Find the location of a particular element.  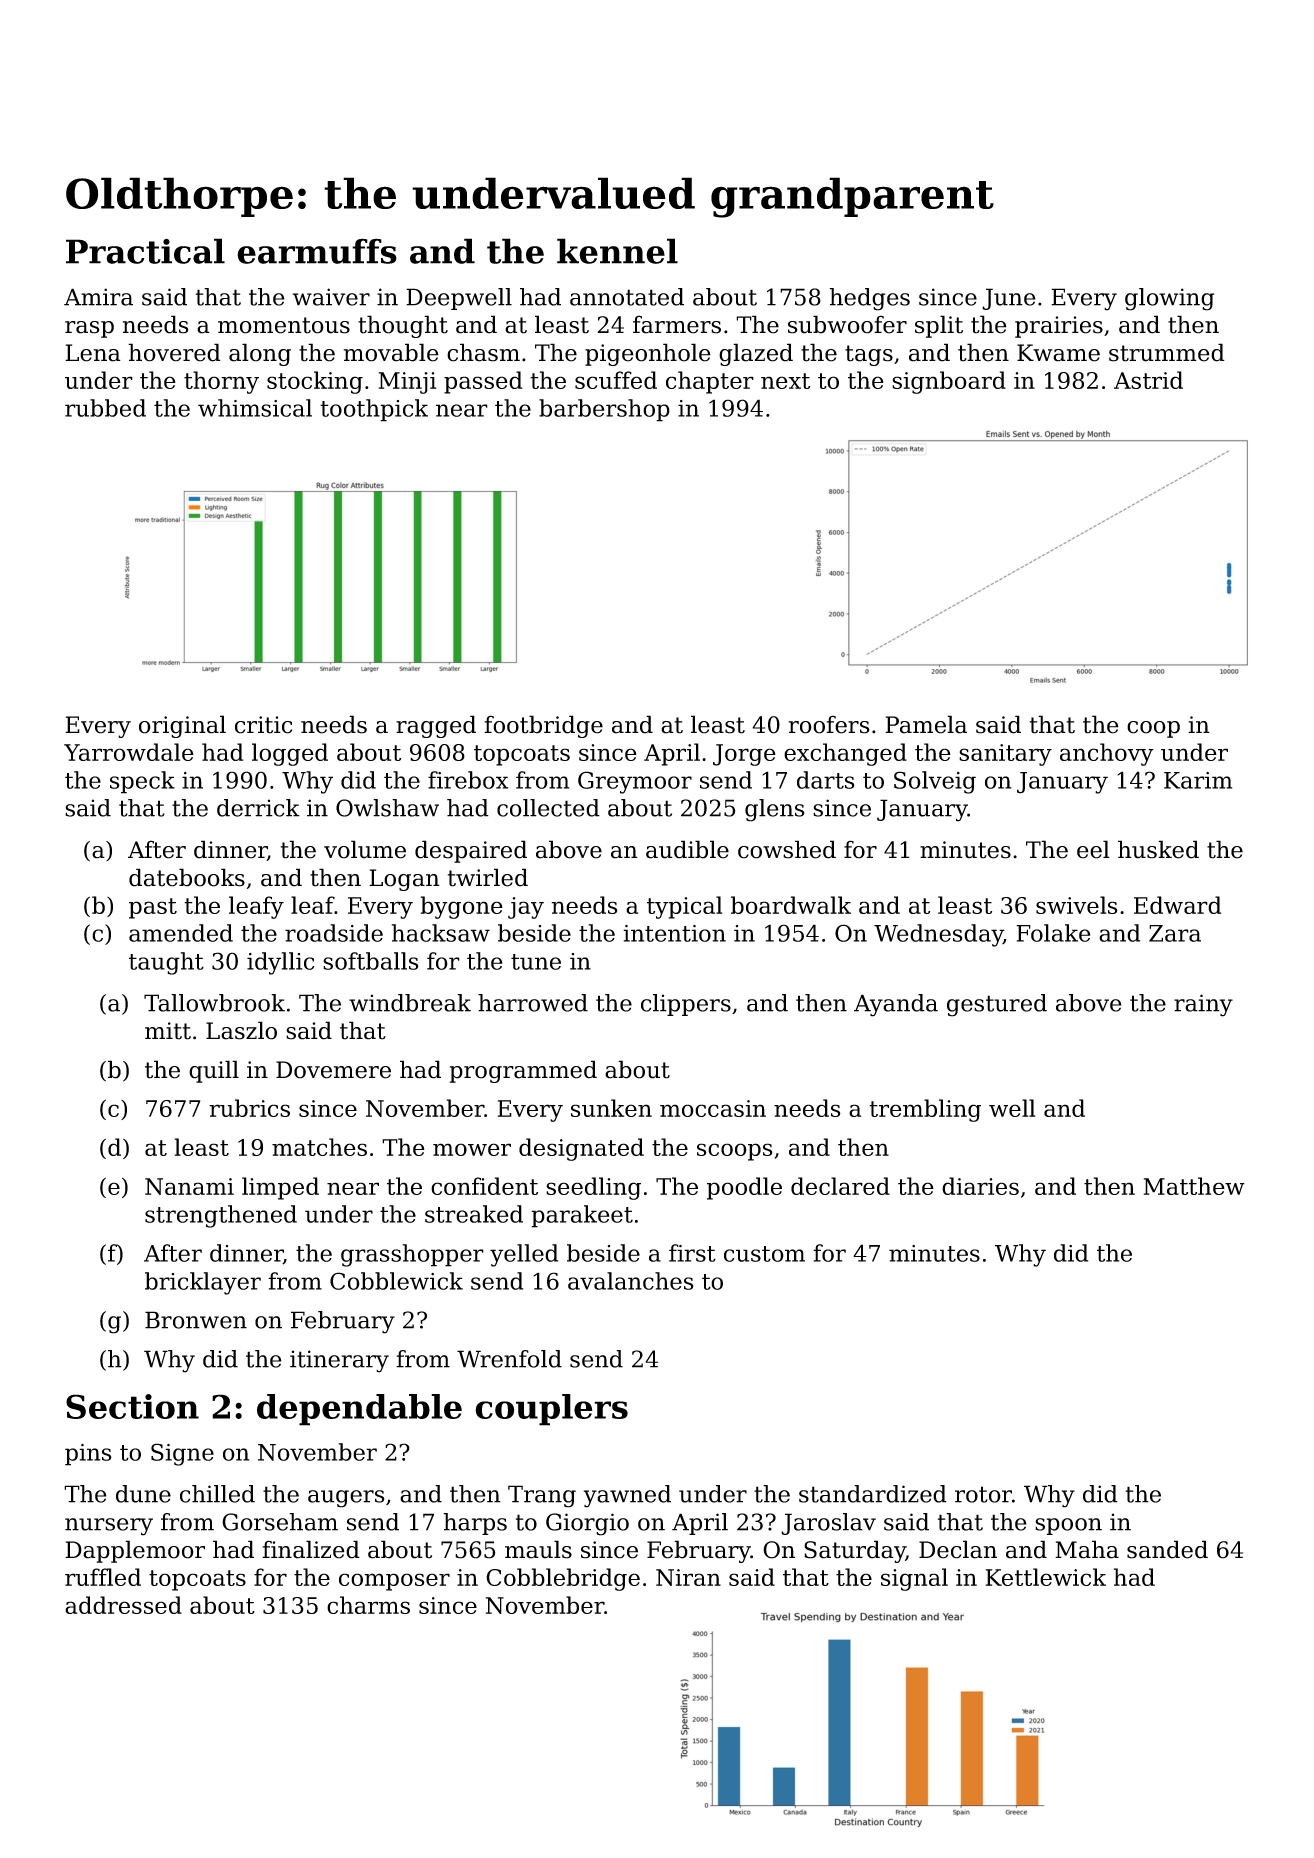

boardwalk is located at coordinates (791, 905).
